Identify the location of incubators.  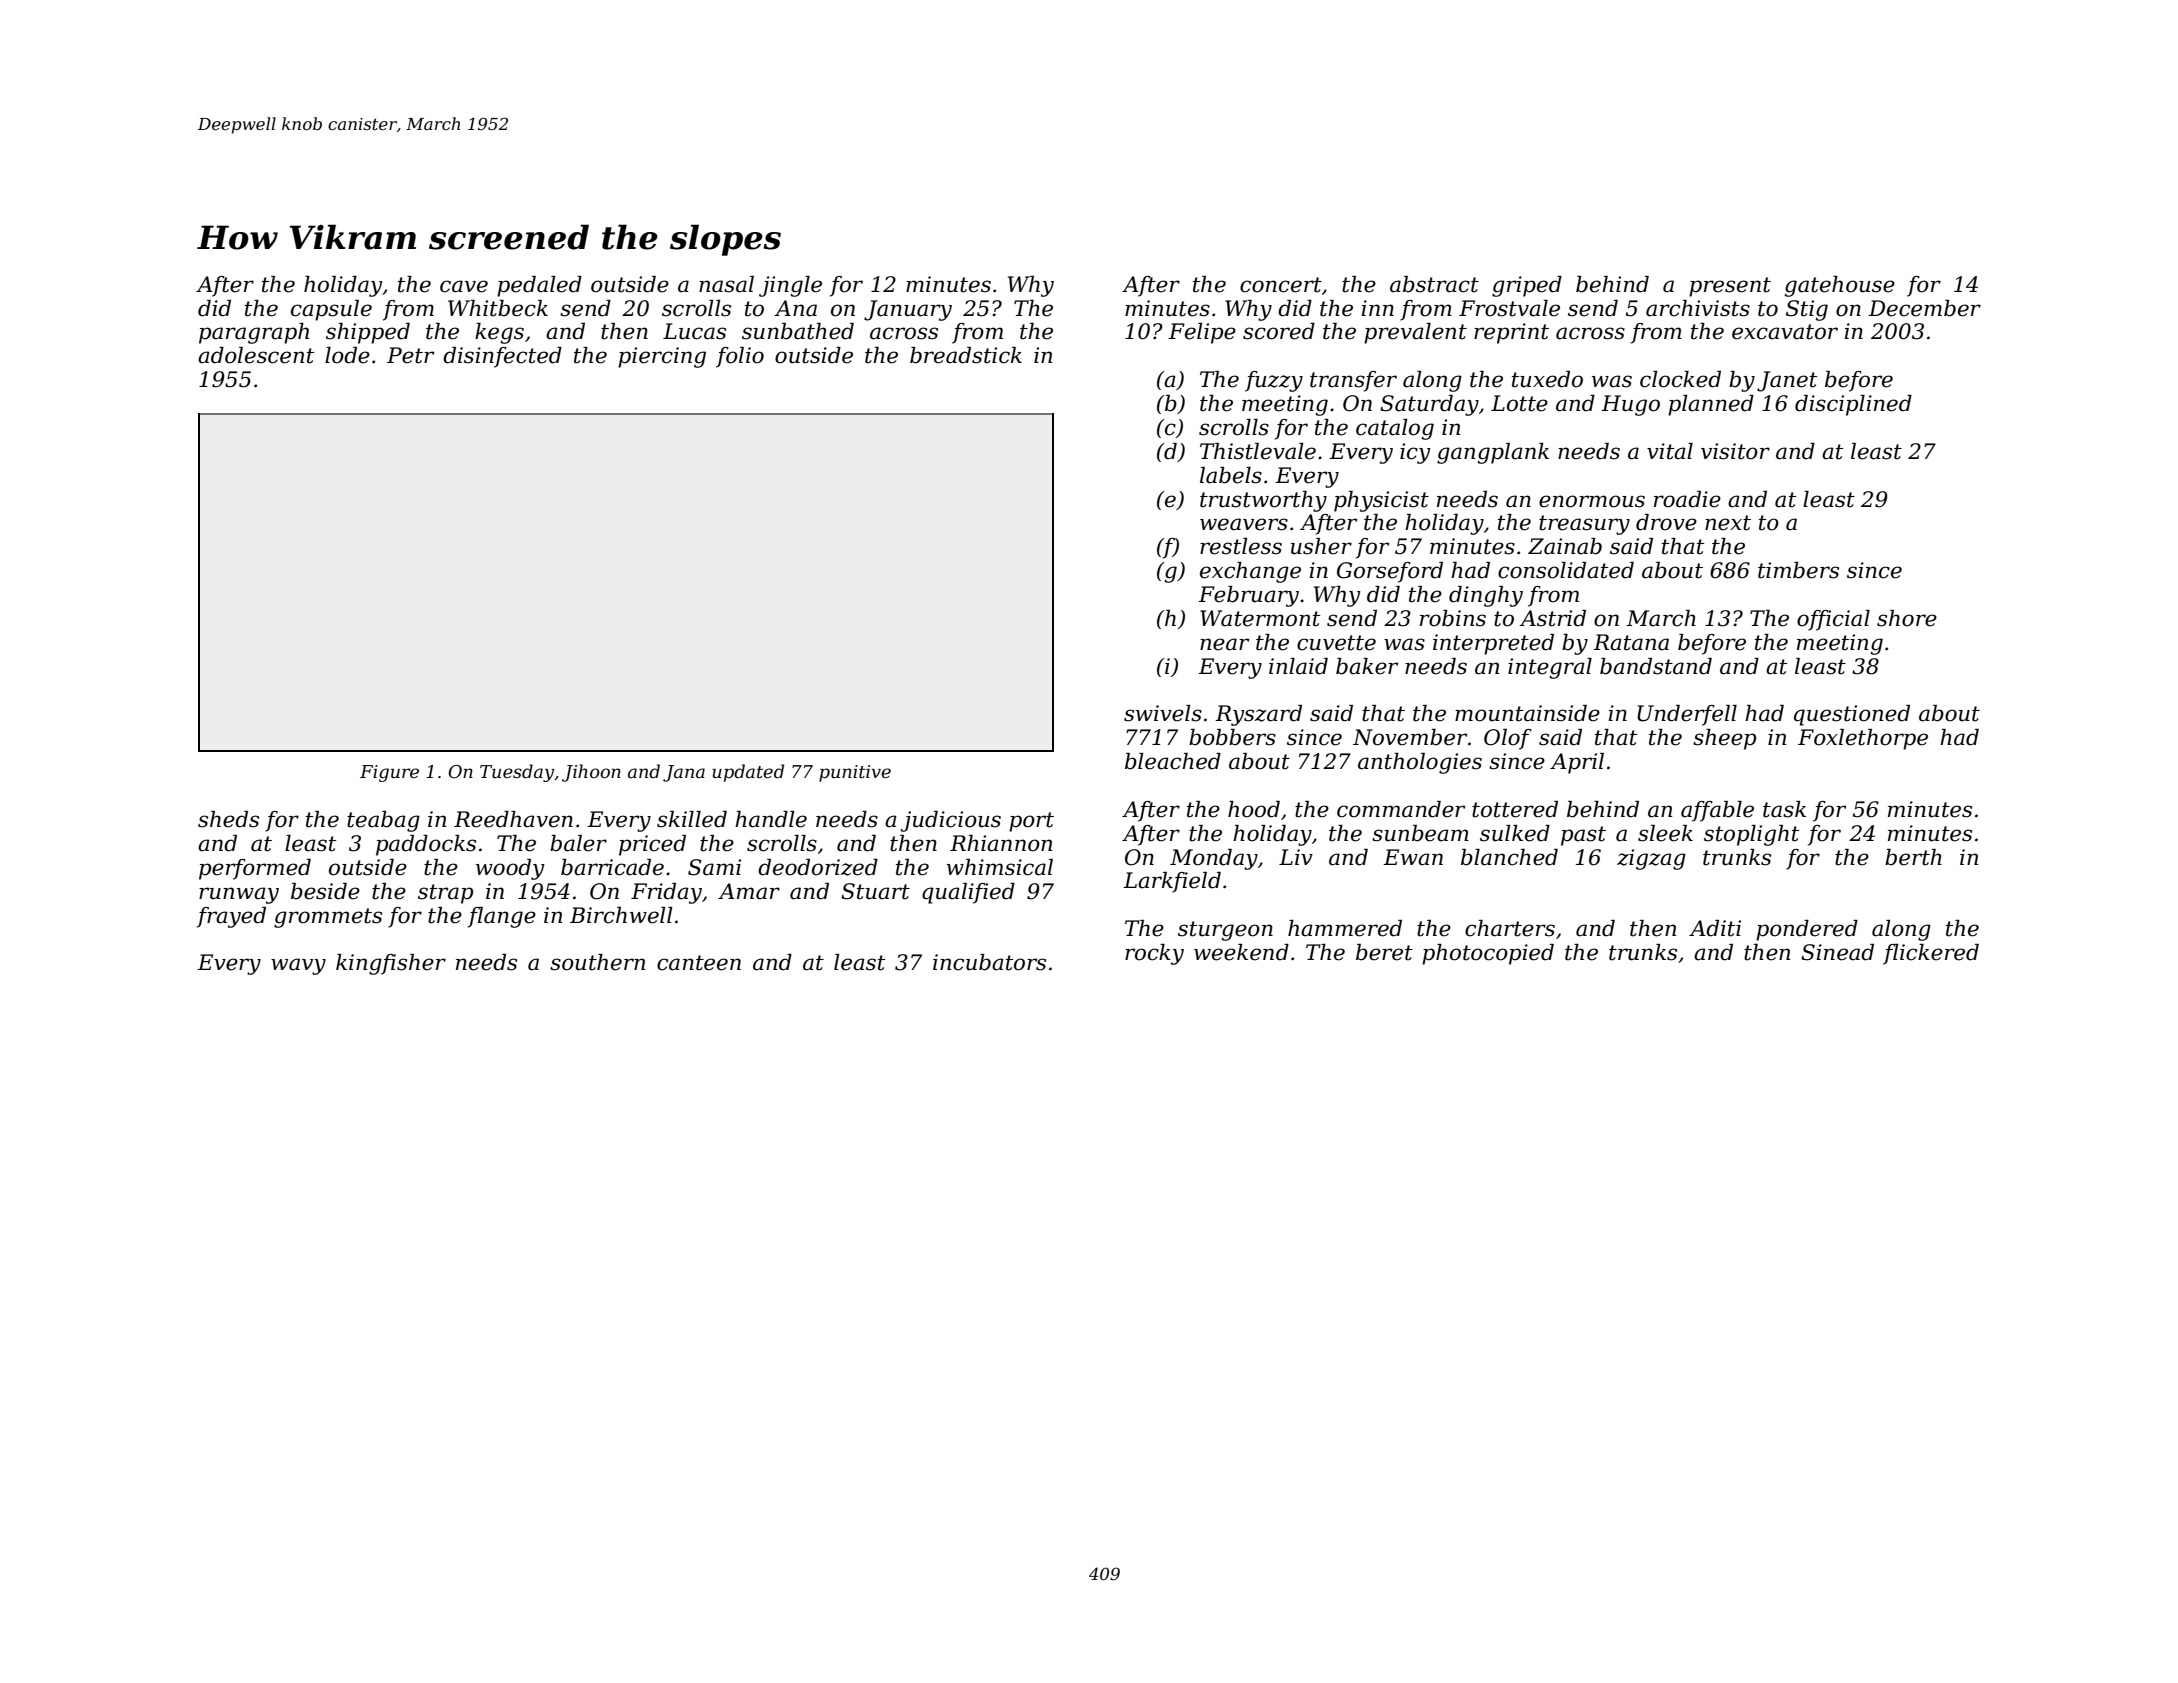
(989, 962).
